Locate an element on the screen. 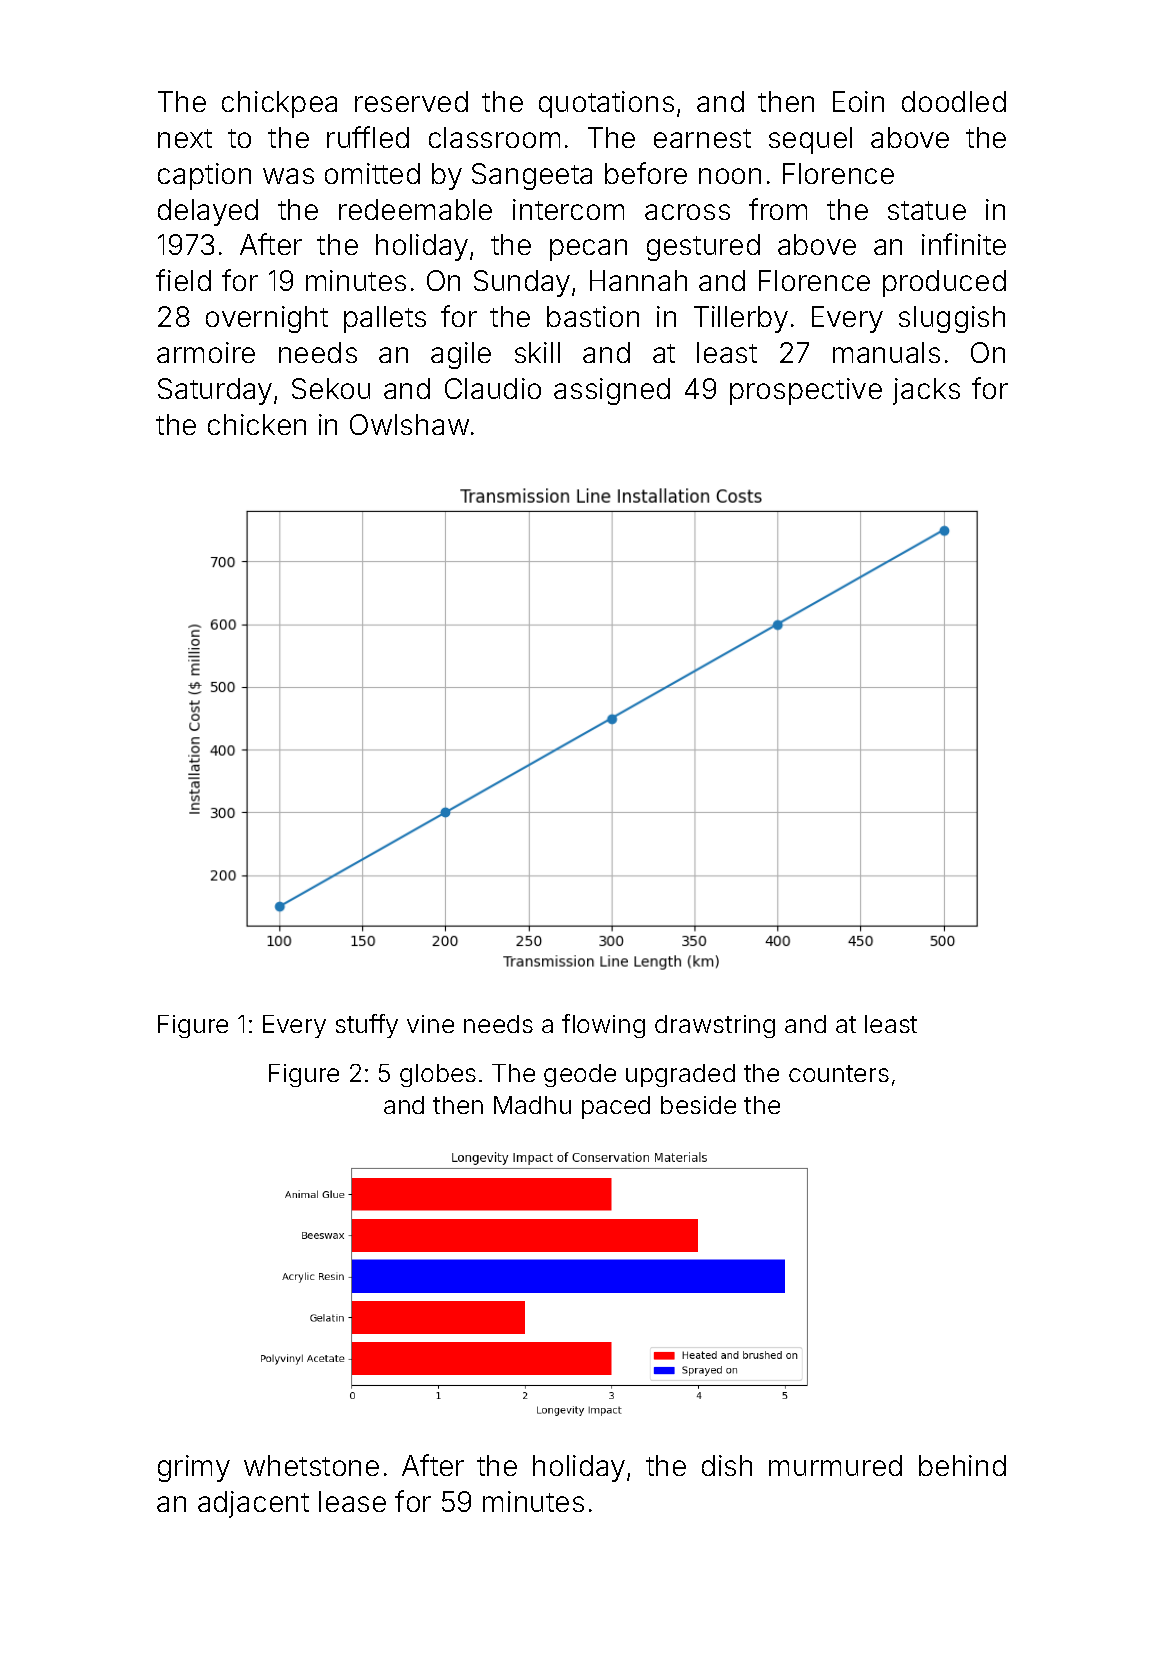 The height and width of the screenshot is (1654, 1165). globes is located at coordinates (438, 1075).
